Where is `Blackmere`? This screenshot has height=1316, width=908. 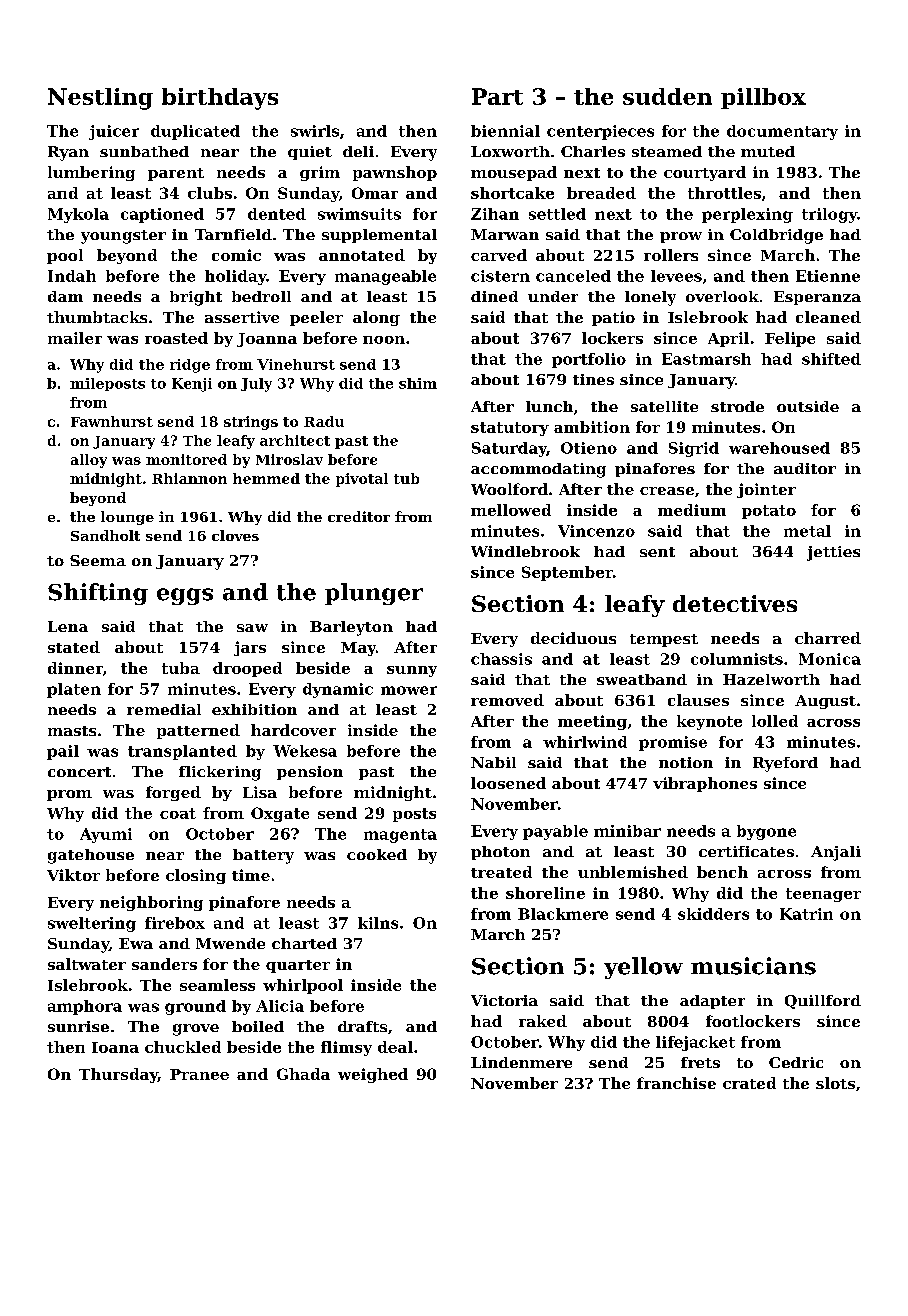
Blackmere is located at coordinates (563, 914).
